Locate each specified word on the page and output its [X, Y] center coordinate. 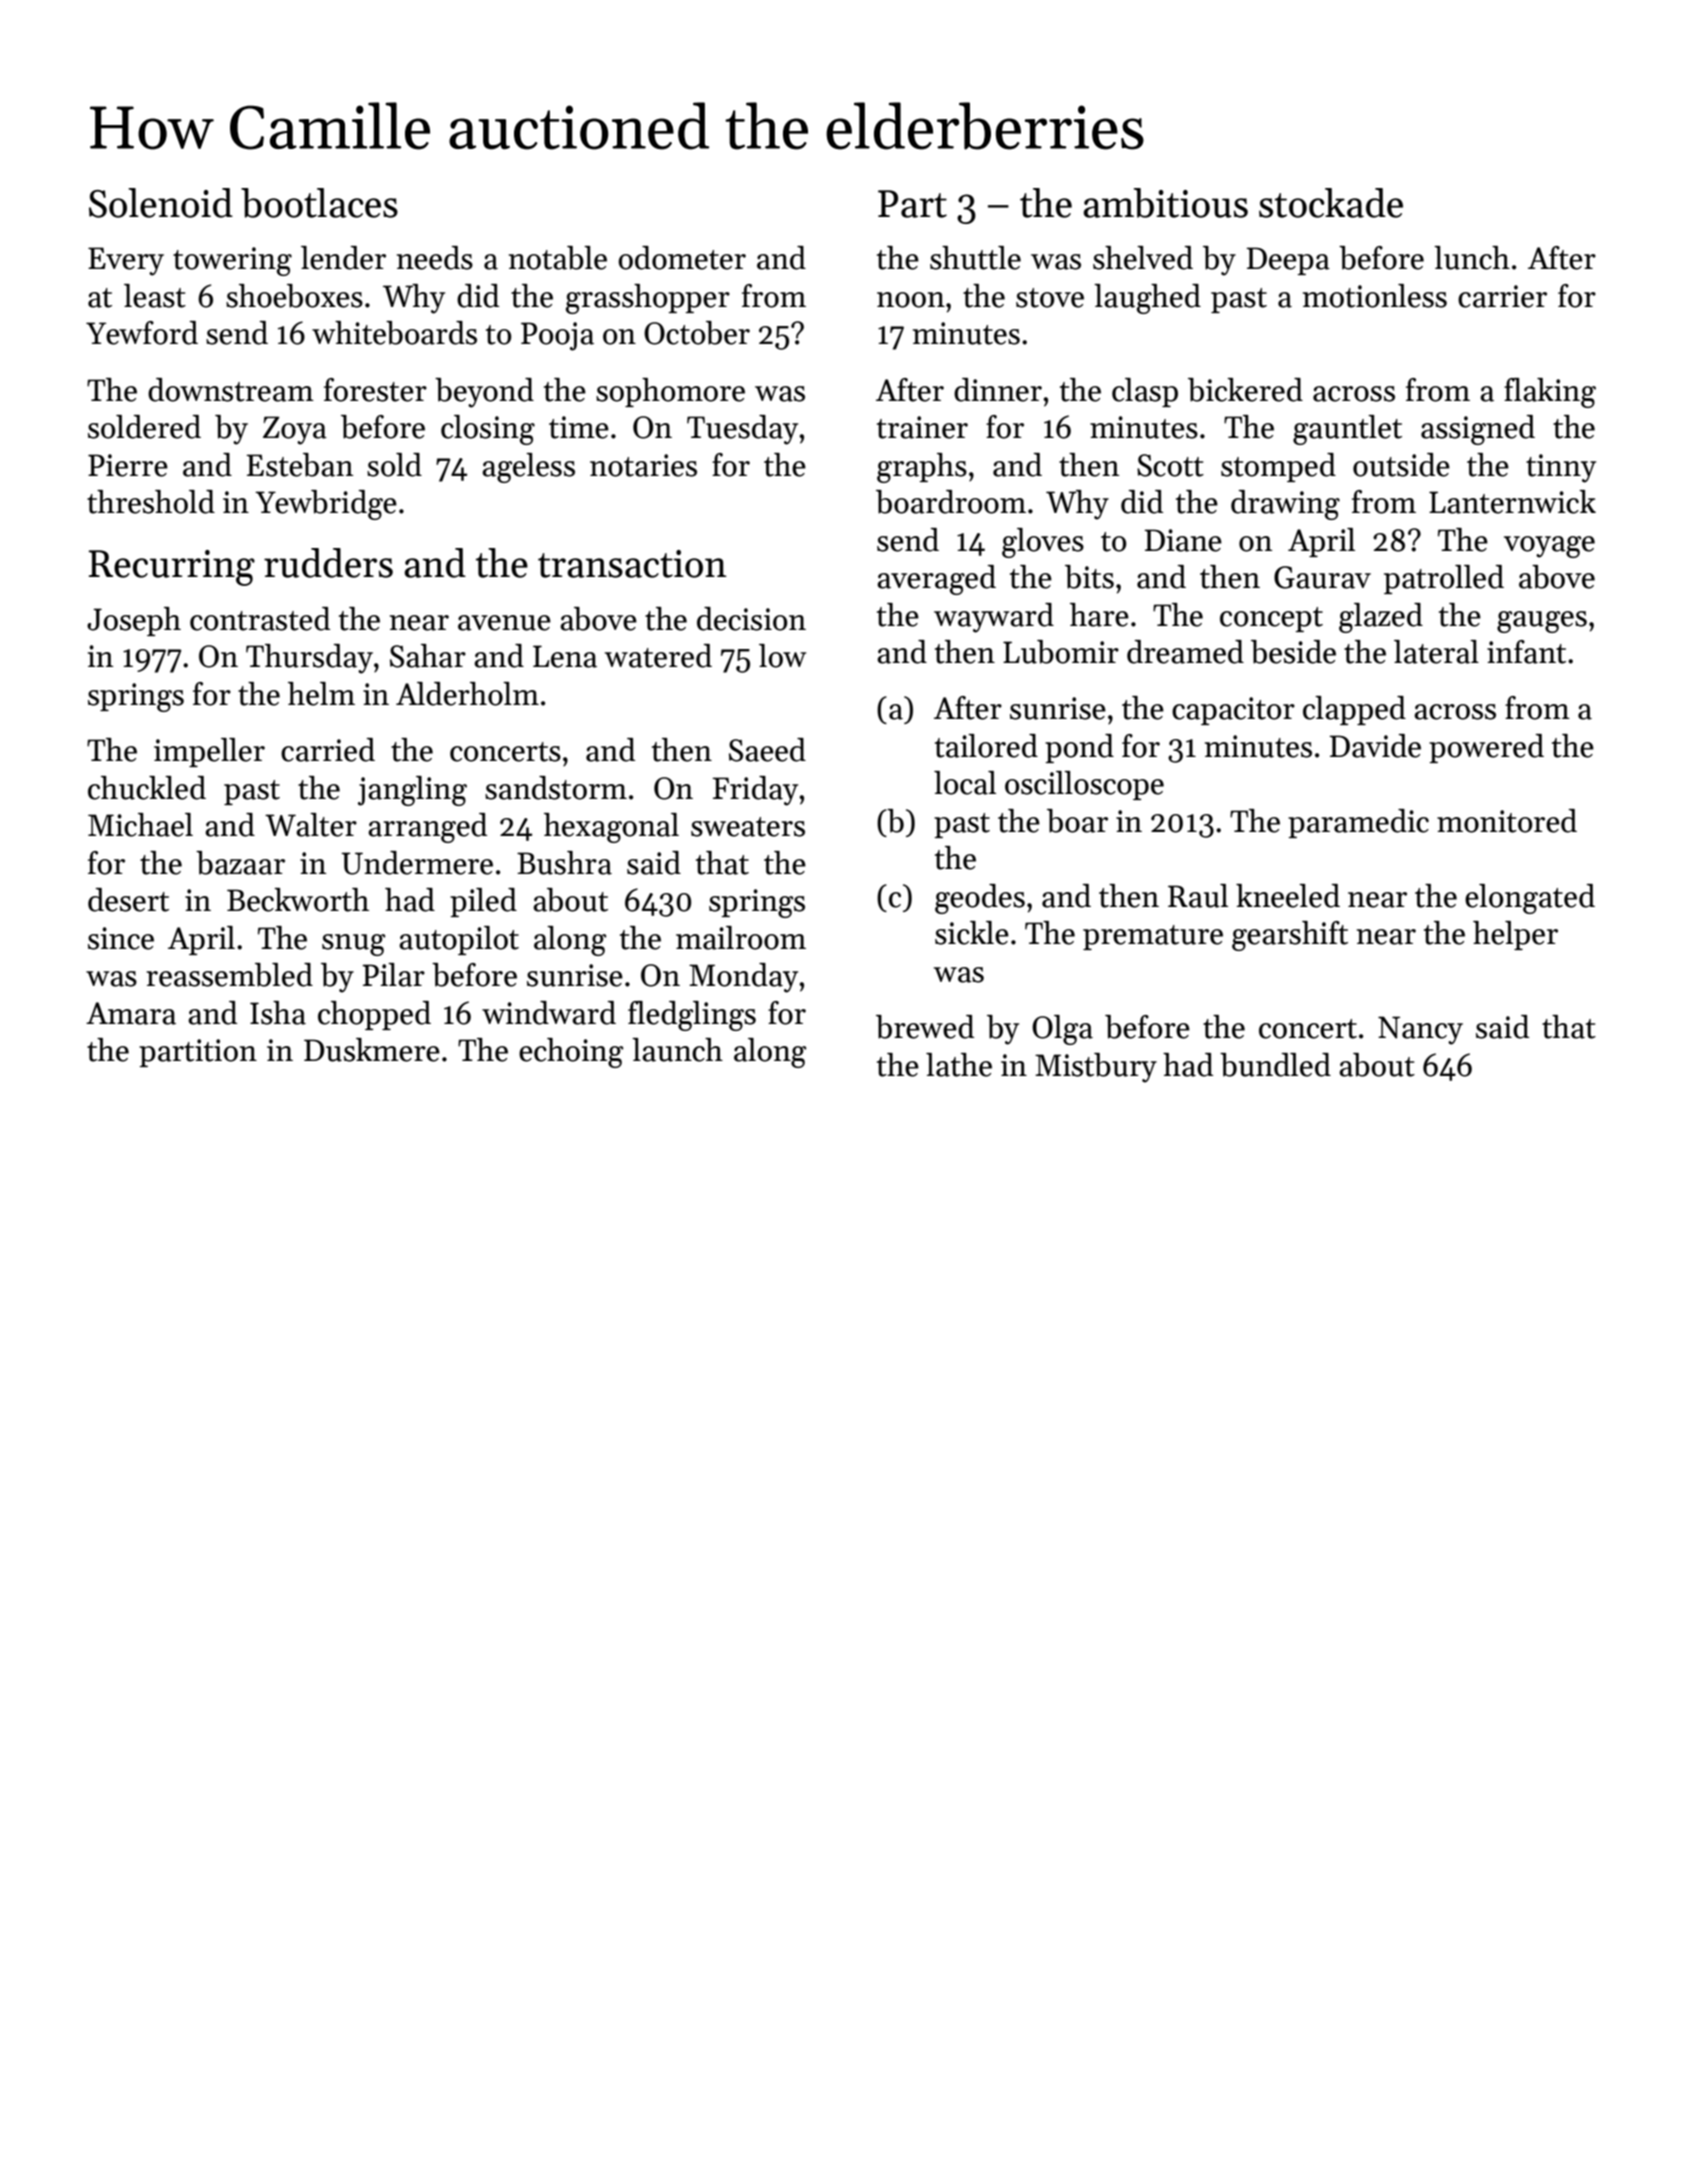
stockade [1331, 203]
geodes [980, 899]
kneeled [1288, 896]
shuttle [975, 258]
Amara [131, 1013]
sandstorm [556, 788]
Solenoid [161, 203]
